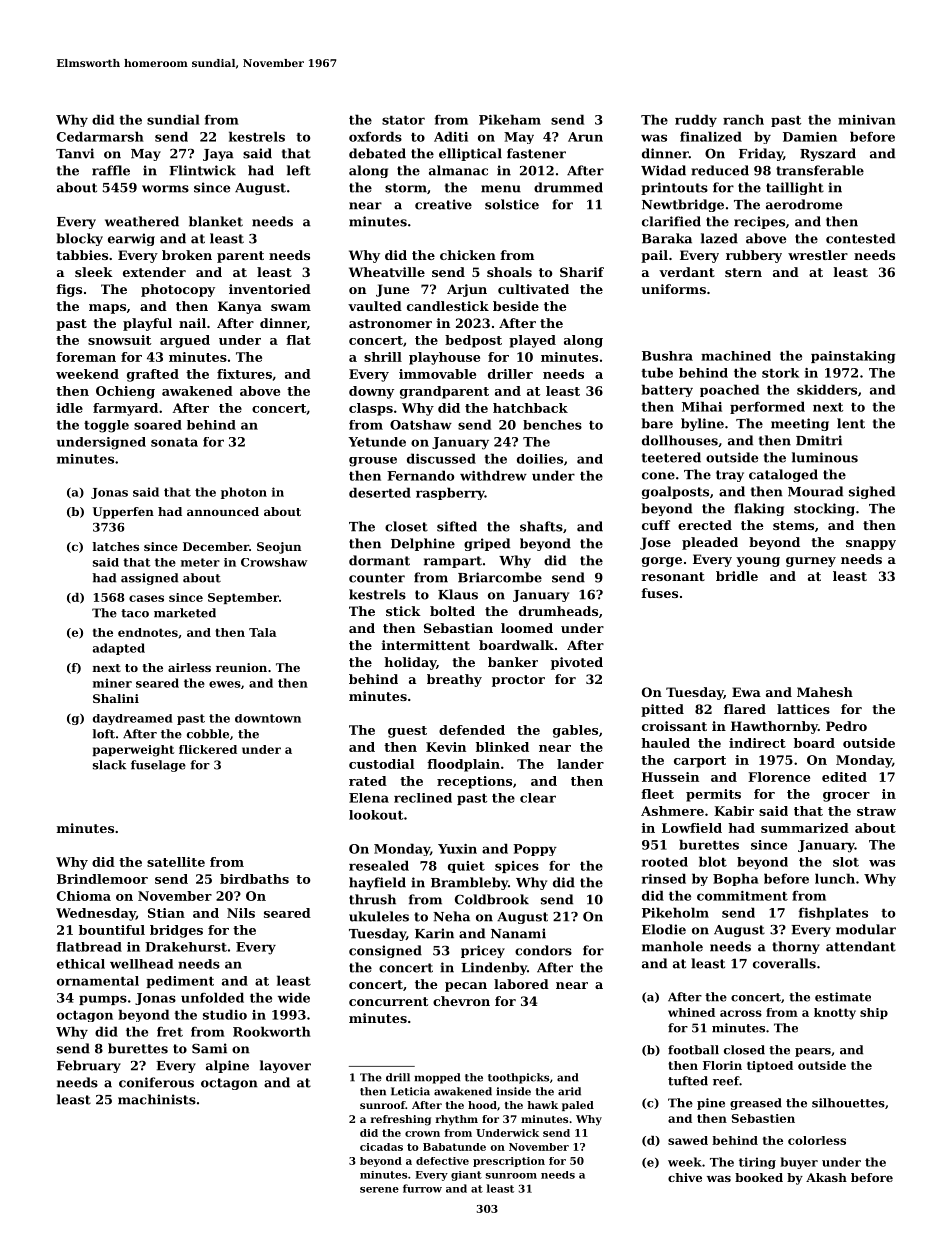 The height and width of the screenshot is (1233, 952). I want to click on hatchback, so click(530, 408).
